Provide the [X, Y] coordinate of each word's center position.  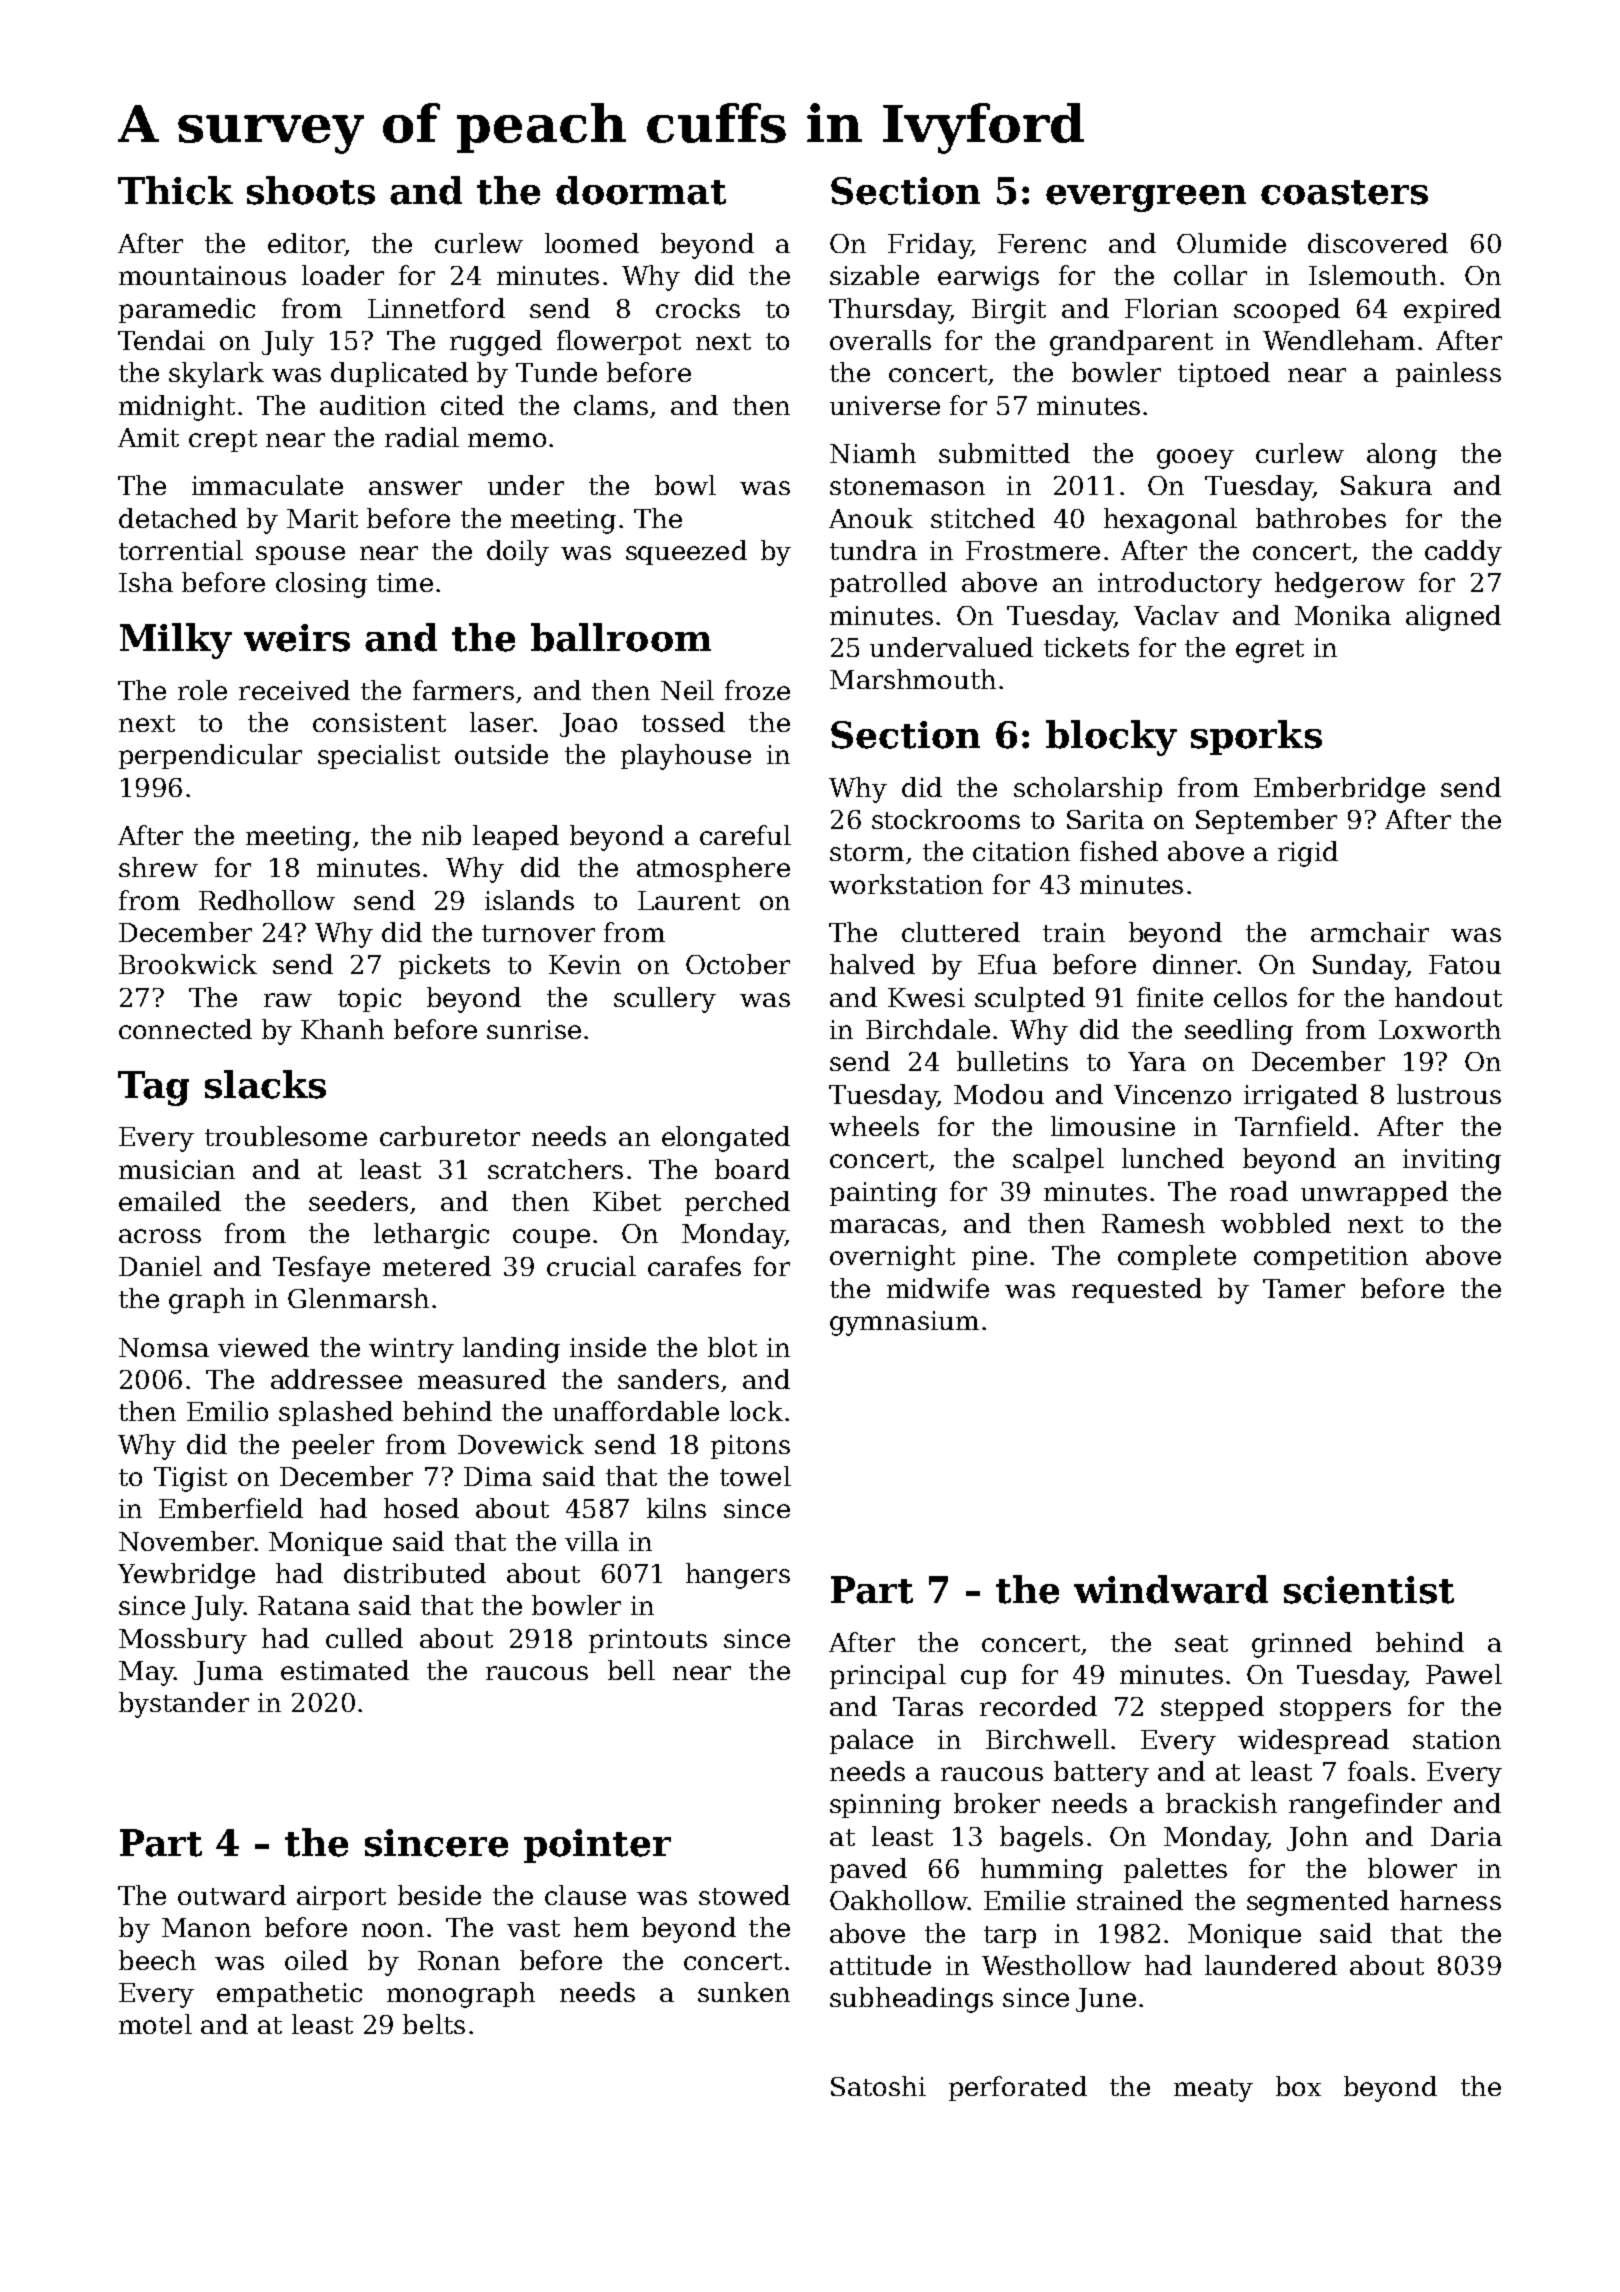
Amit [148, 437]
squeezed [686, 552]
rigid [1308, 854]
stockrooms [946, 819]
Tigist [190, 1479]
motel [155, 2024]
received [294, 690]
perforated [1018, 2088]
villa [592, 1541]
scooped [1287, 310]
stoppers [1335, 1710]
